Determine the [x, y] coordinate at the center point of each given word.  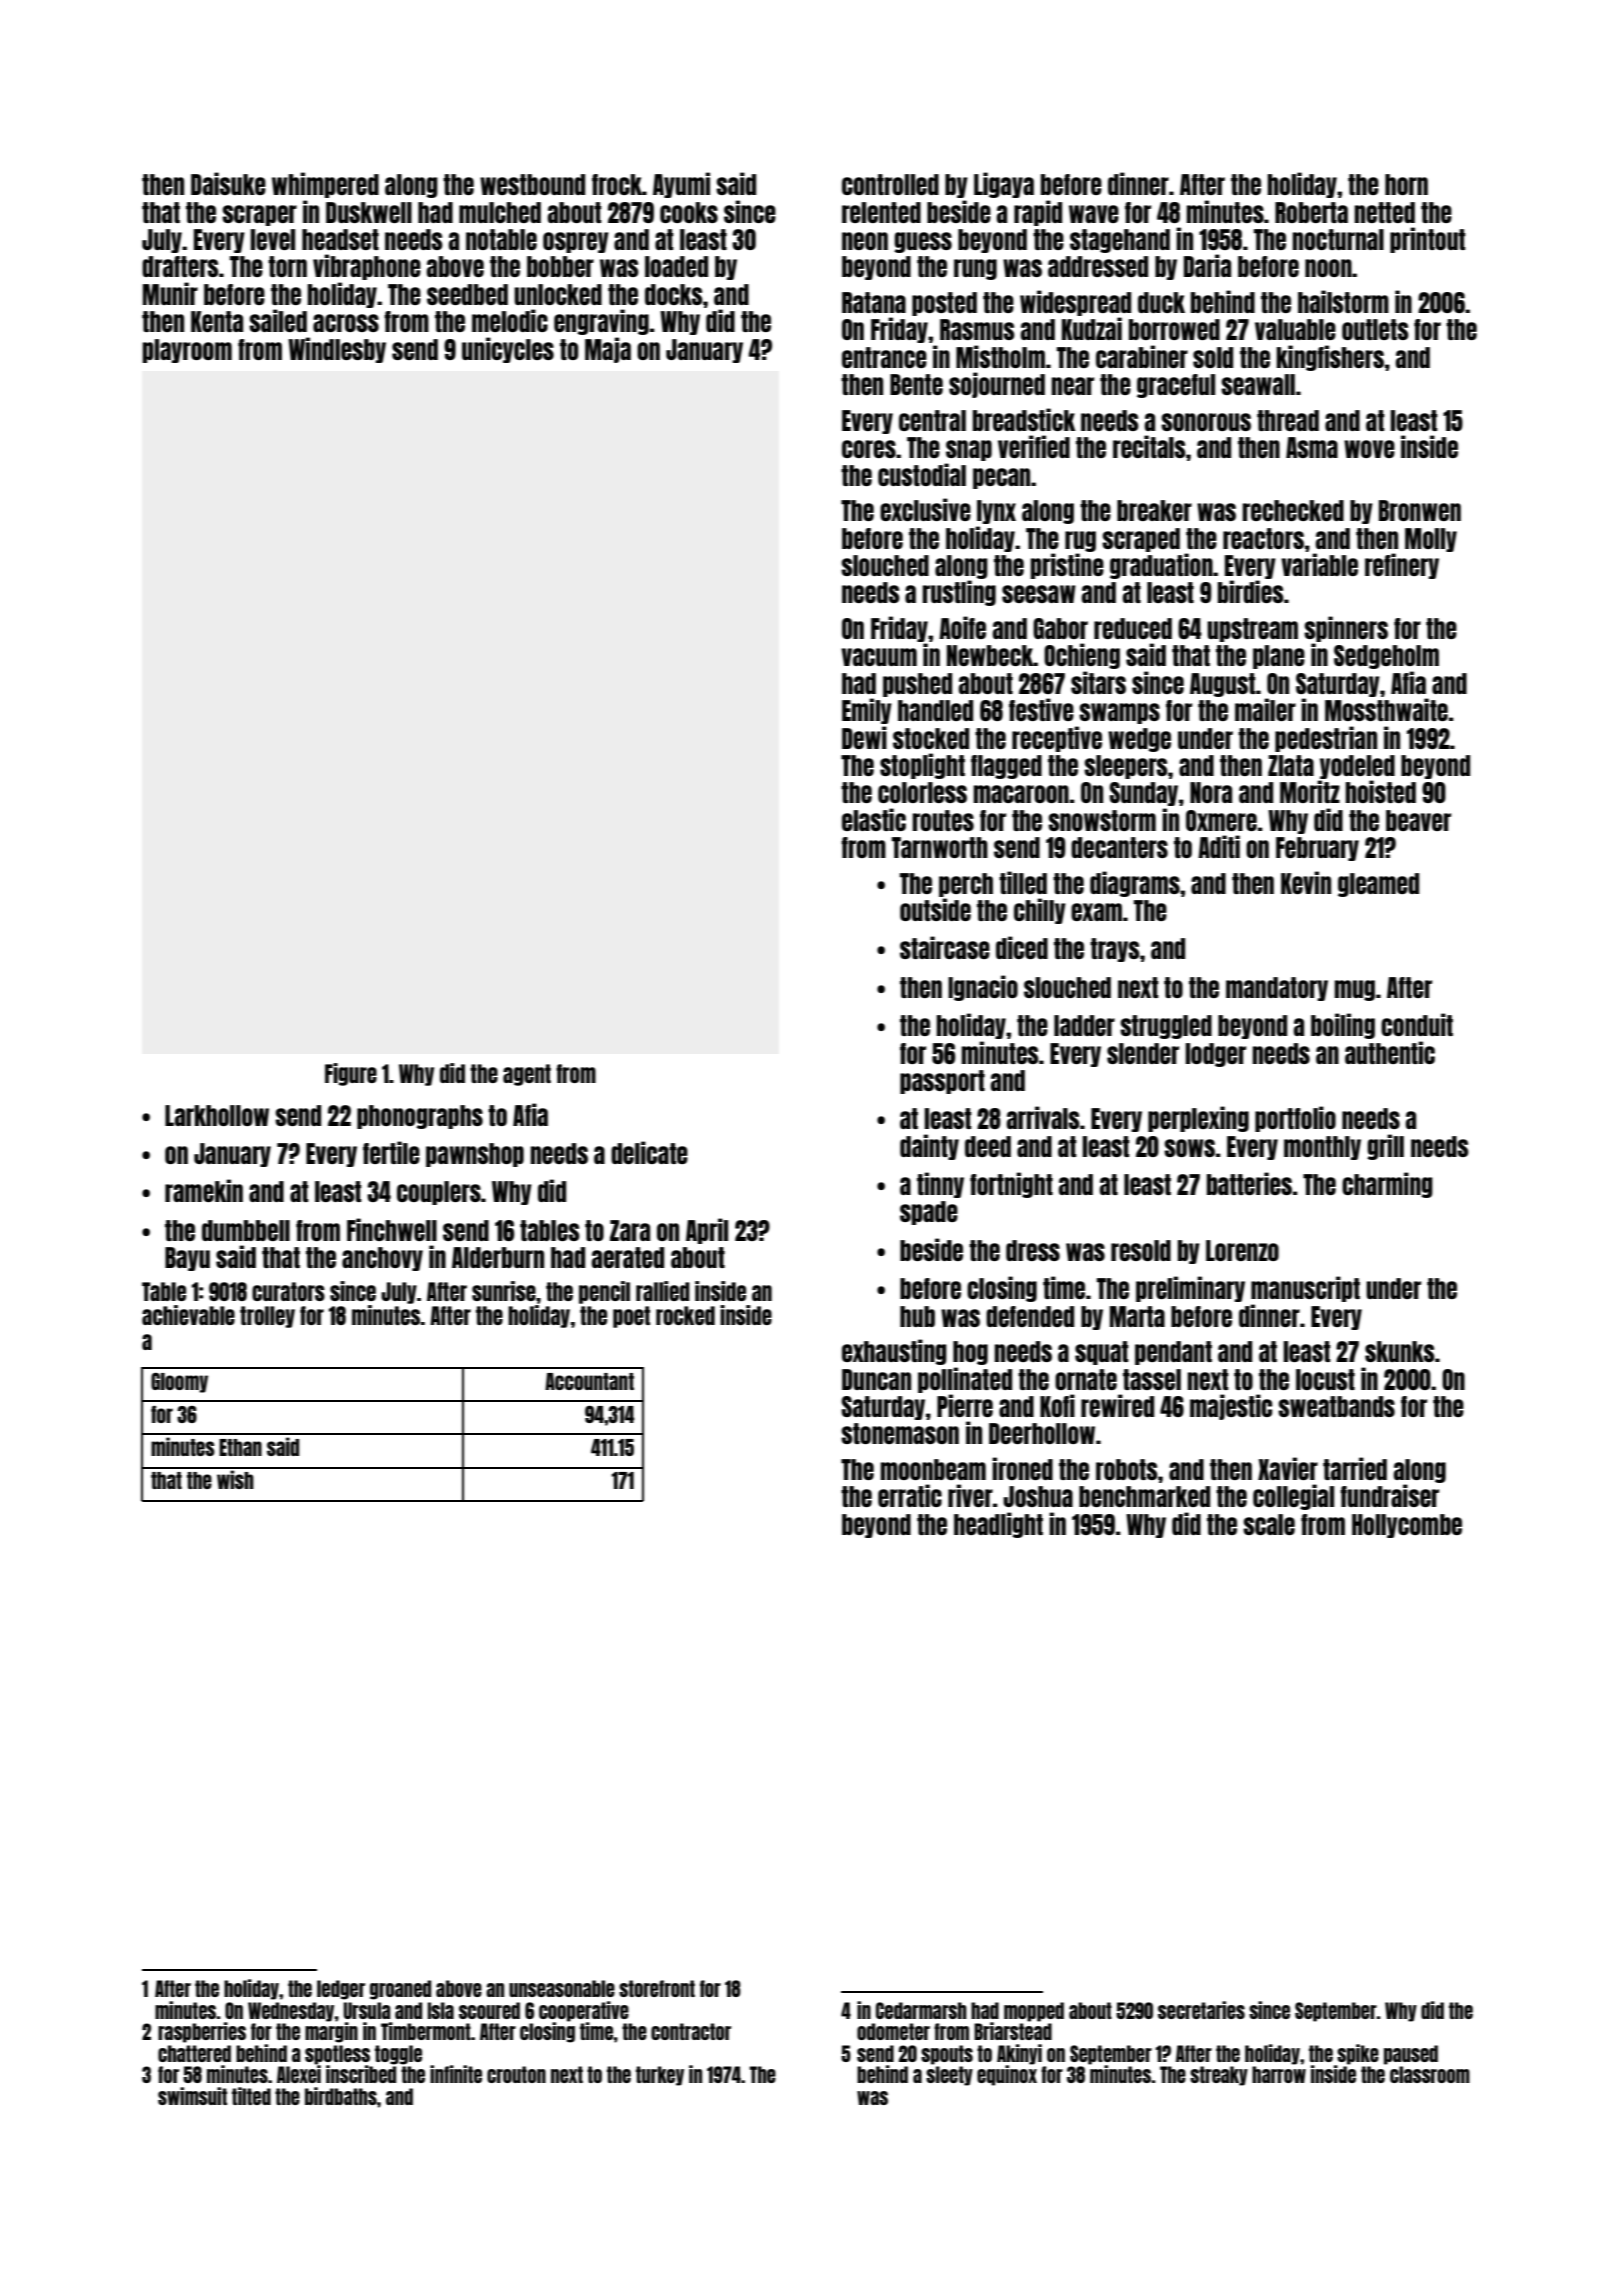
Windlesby [337, 350]
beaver [1418, 820]
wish [235, 1479]
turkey [660, 2076]
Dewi [864, 737]
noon [1328, 268]
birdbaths [341, 2096]
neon [865, 241]
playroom [187, 351]
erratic [910, 1495]
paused [1411, 2055]
